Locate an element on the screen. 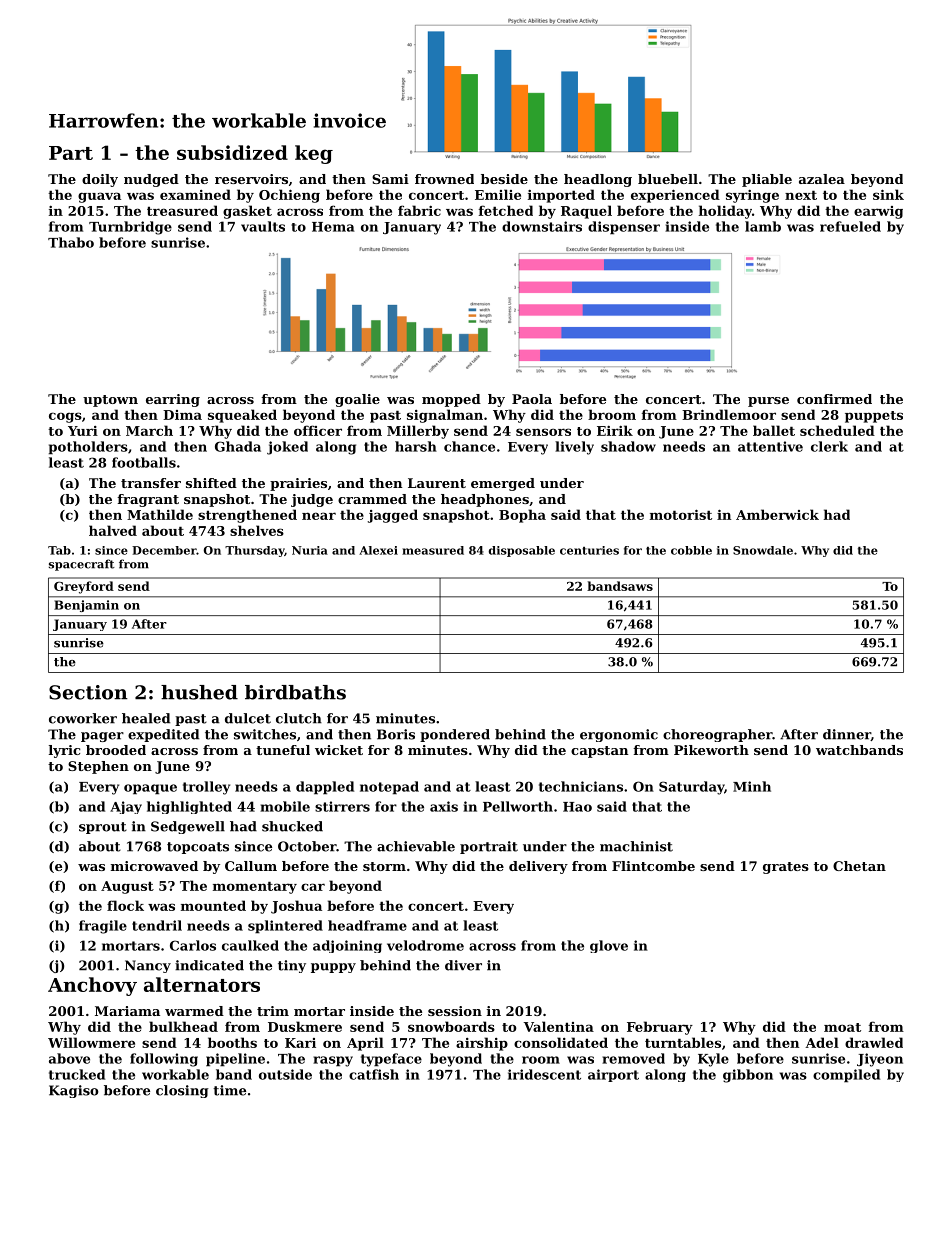 This screenshot has width=952, height=1233. compiled is located at coordinates (846, 1076).
